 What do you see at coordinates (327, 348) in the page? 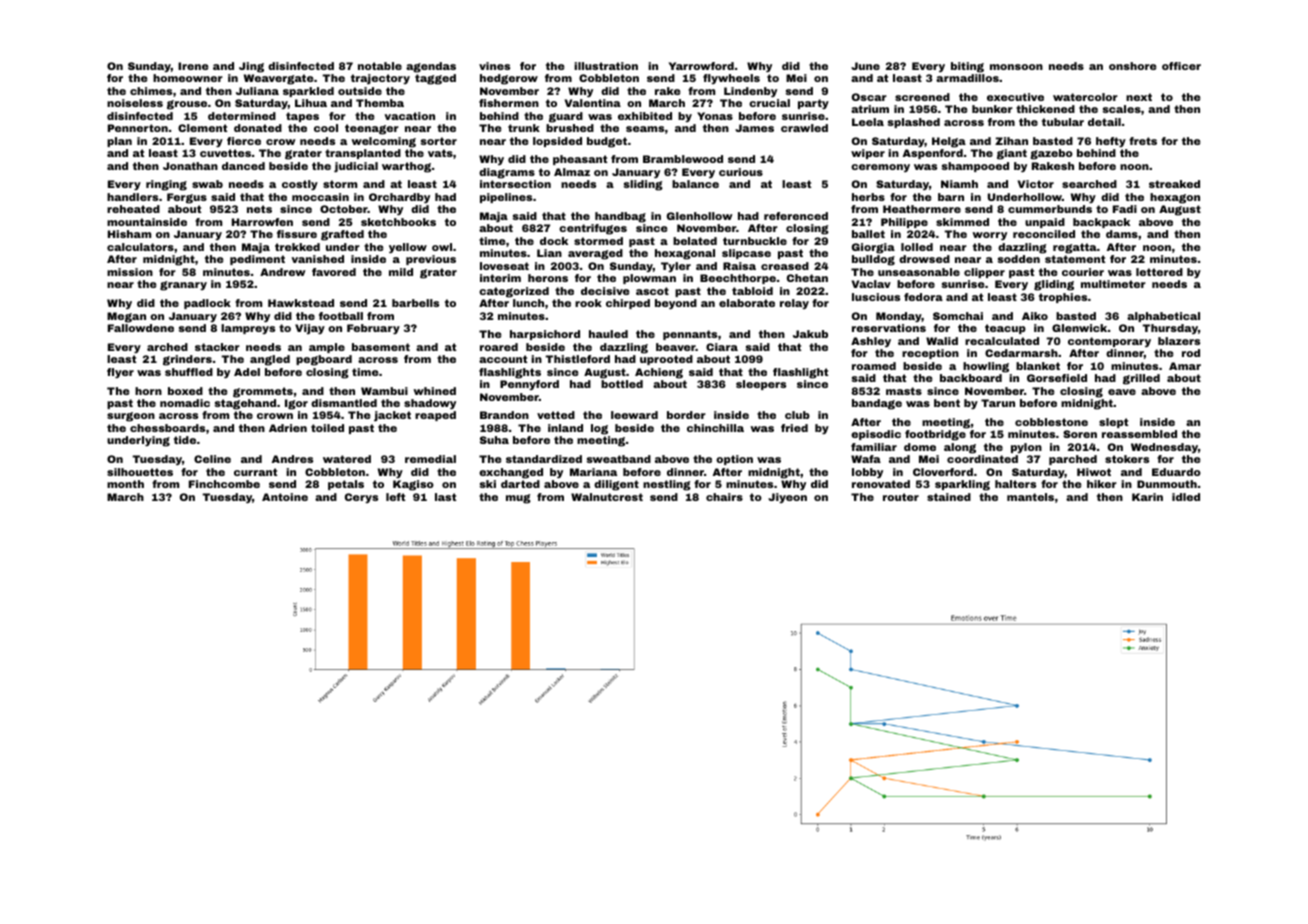
I see `ample` at bounding box center [327, 348].
